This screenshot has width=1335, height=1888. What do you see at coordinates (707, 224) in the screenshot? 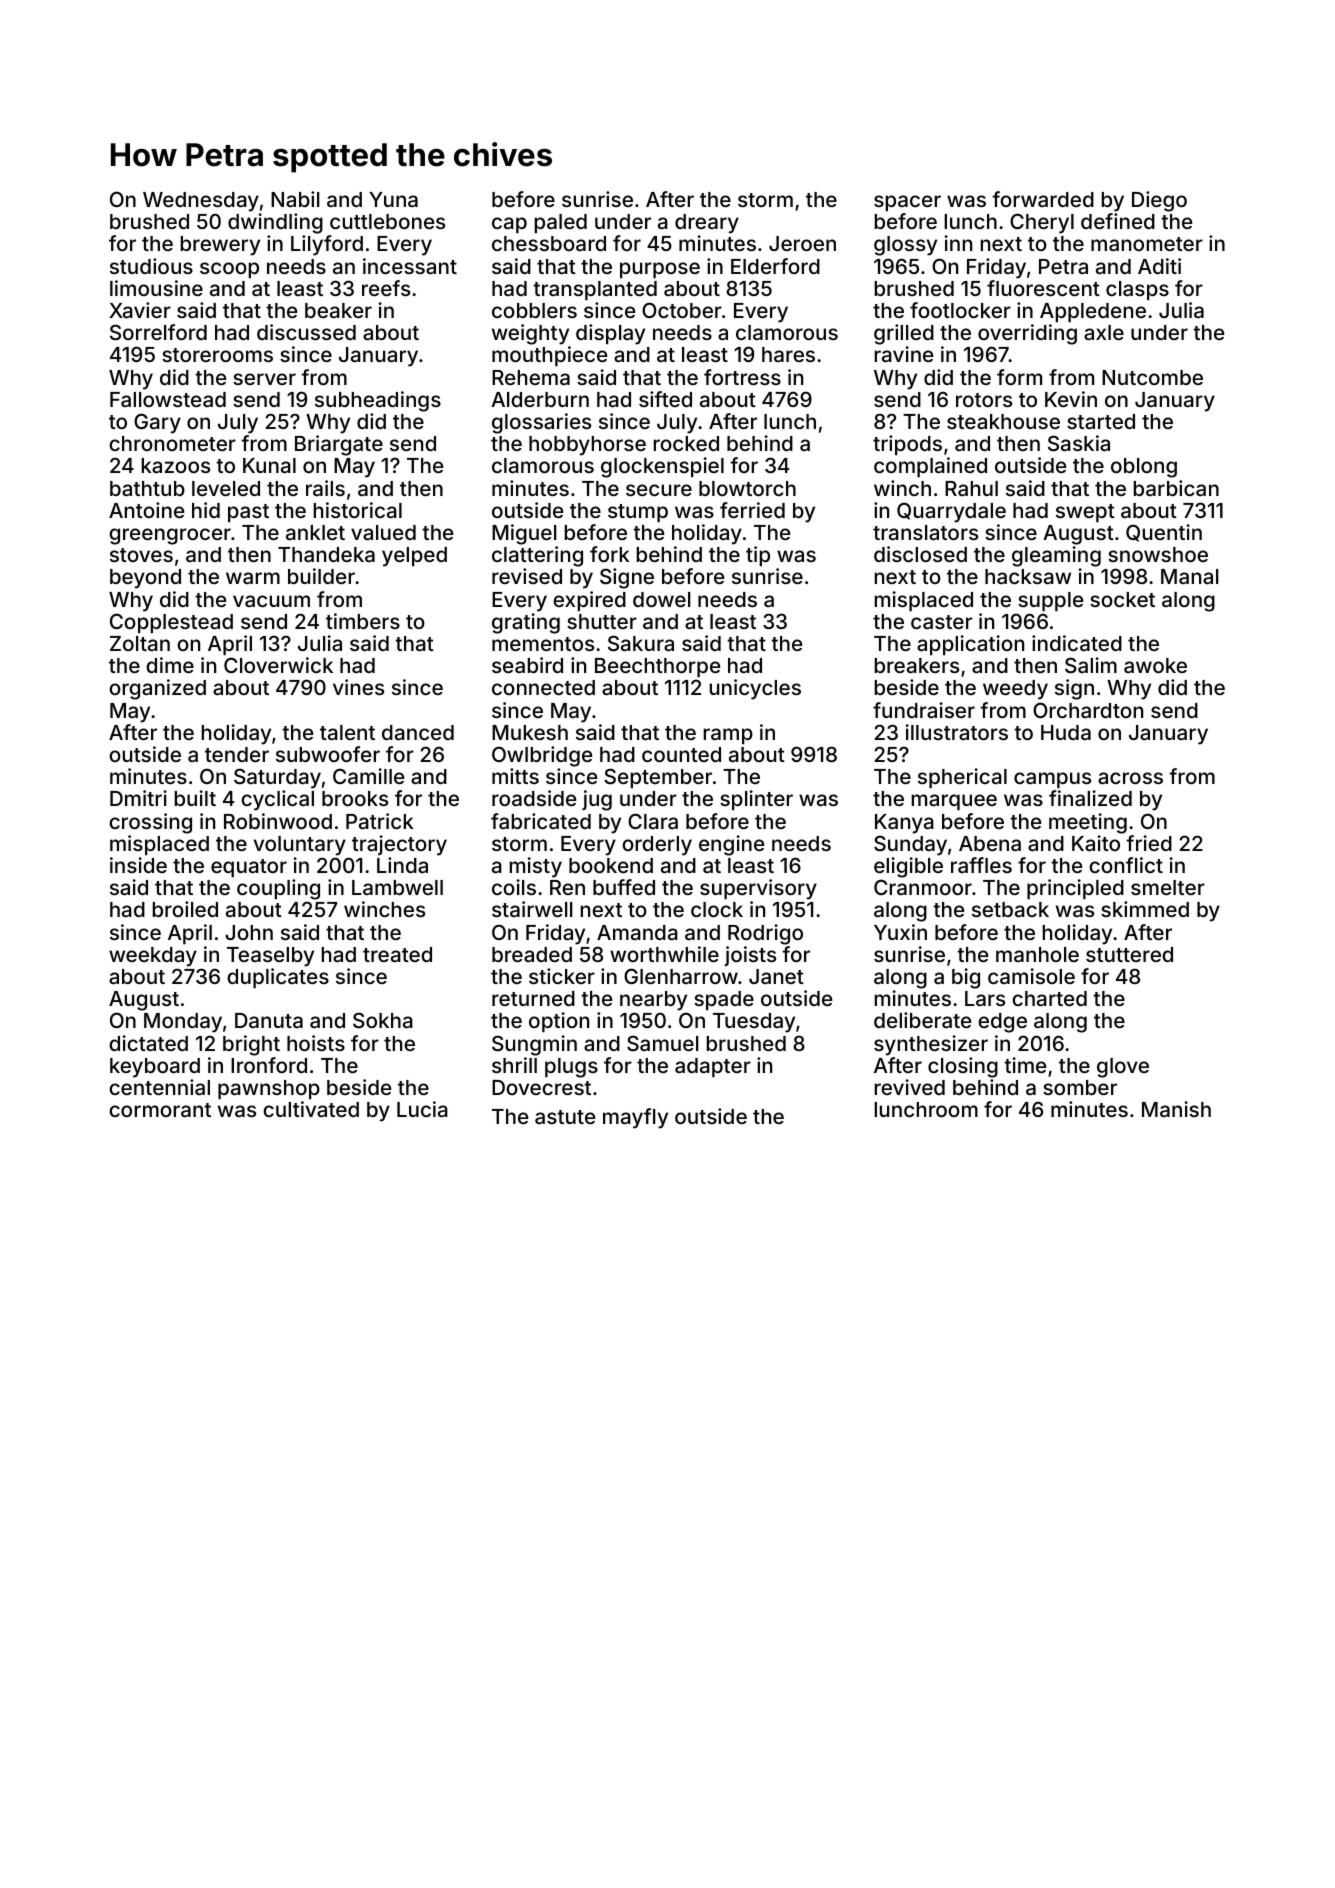
I see `dreary` at bounding box center [707, 224].
